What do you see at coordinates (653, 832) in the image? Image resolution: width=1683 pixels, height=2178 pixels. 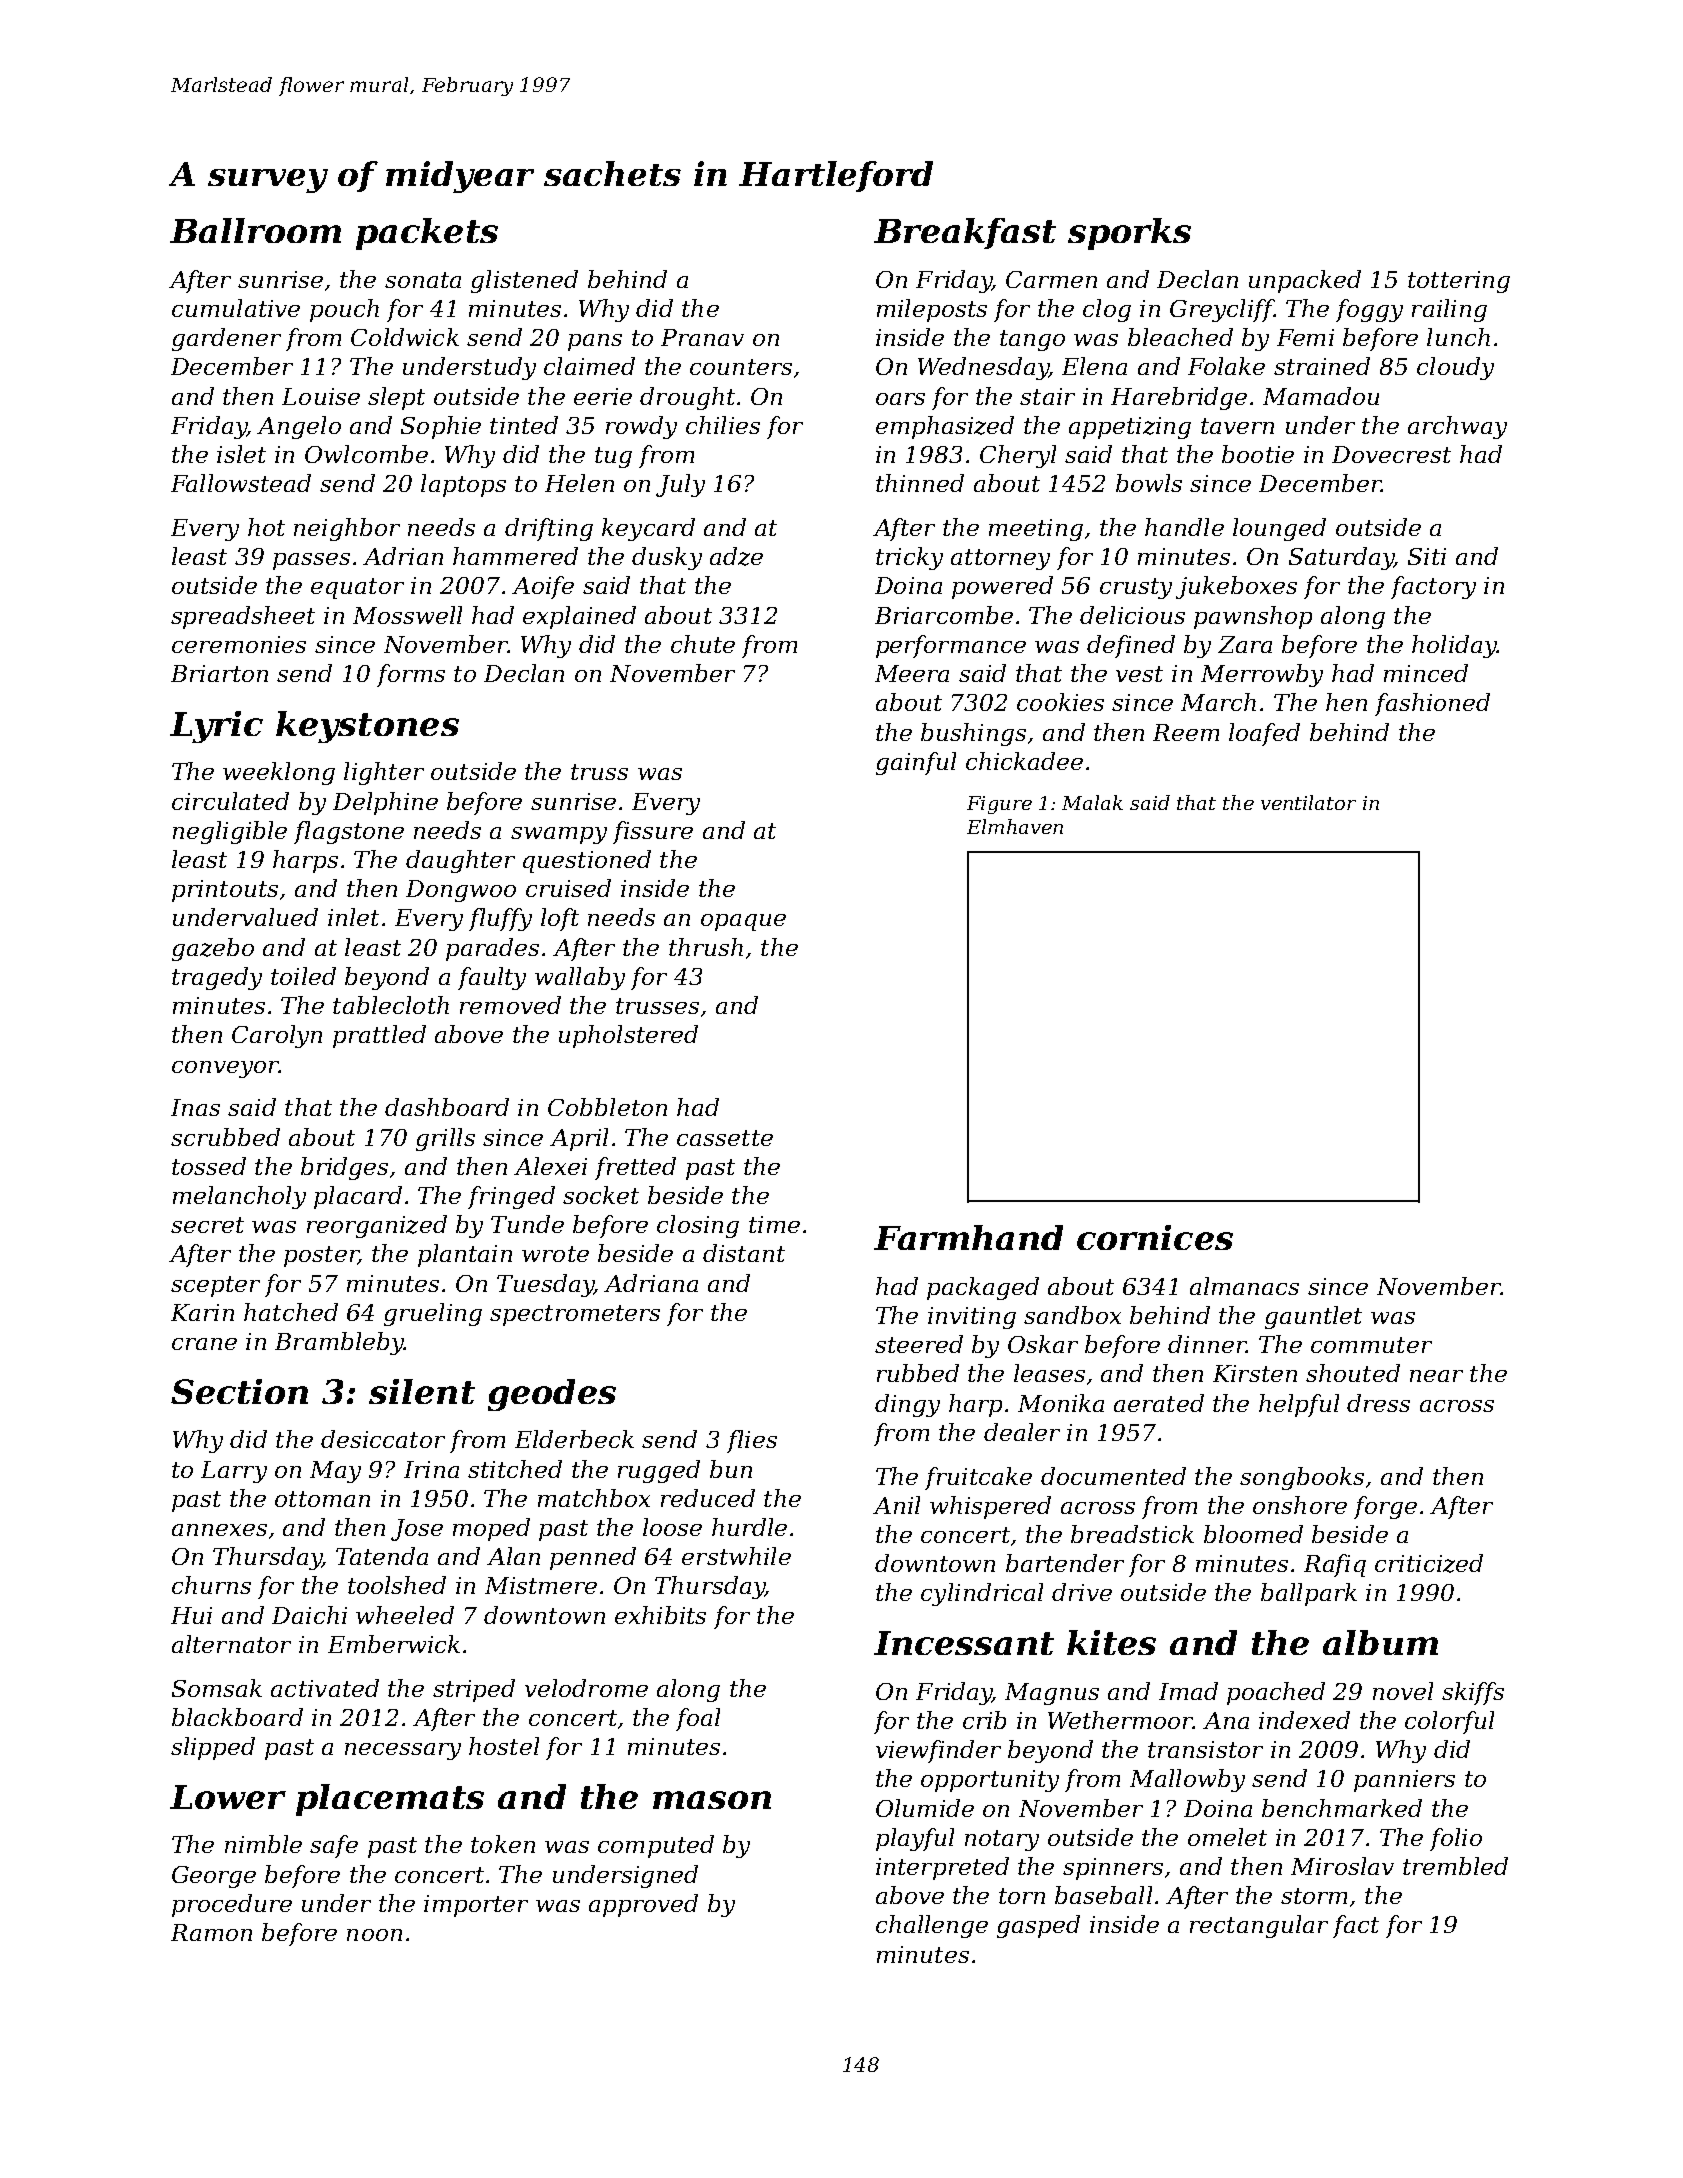 I see `fissure` at bounding box center [653, 832].
